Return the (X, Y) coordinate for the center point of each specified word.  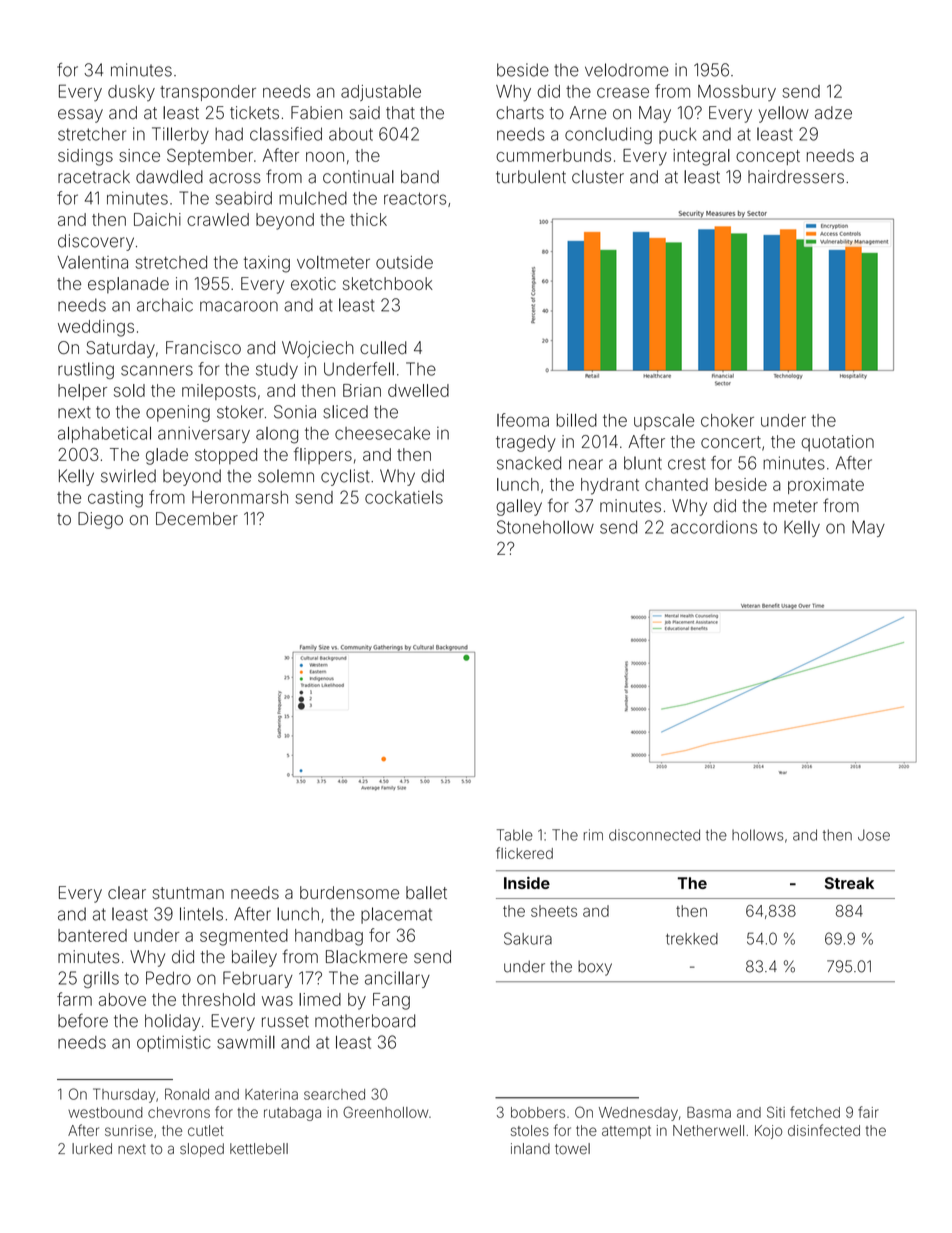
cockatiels (404, 497)
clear (127, 892)
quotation (837, 443)
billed (576, 420)
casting (115, 499)
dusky (131, 93)
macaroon (239, 306)
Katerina (271, 1094)
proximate (826, 486)
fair (868, 1112)
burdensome (349, 892)
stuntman (188, 893)
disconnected (654, 835)
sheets (554, 911)
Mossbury (737, 93)
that (400, 112)
